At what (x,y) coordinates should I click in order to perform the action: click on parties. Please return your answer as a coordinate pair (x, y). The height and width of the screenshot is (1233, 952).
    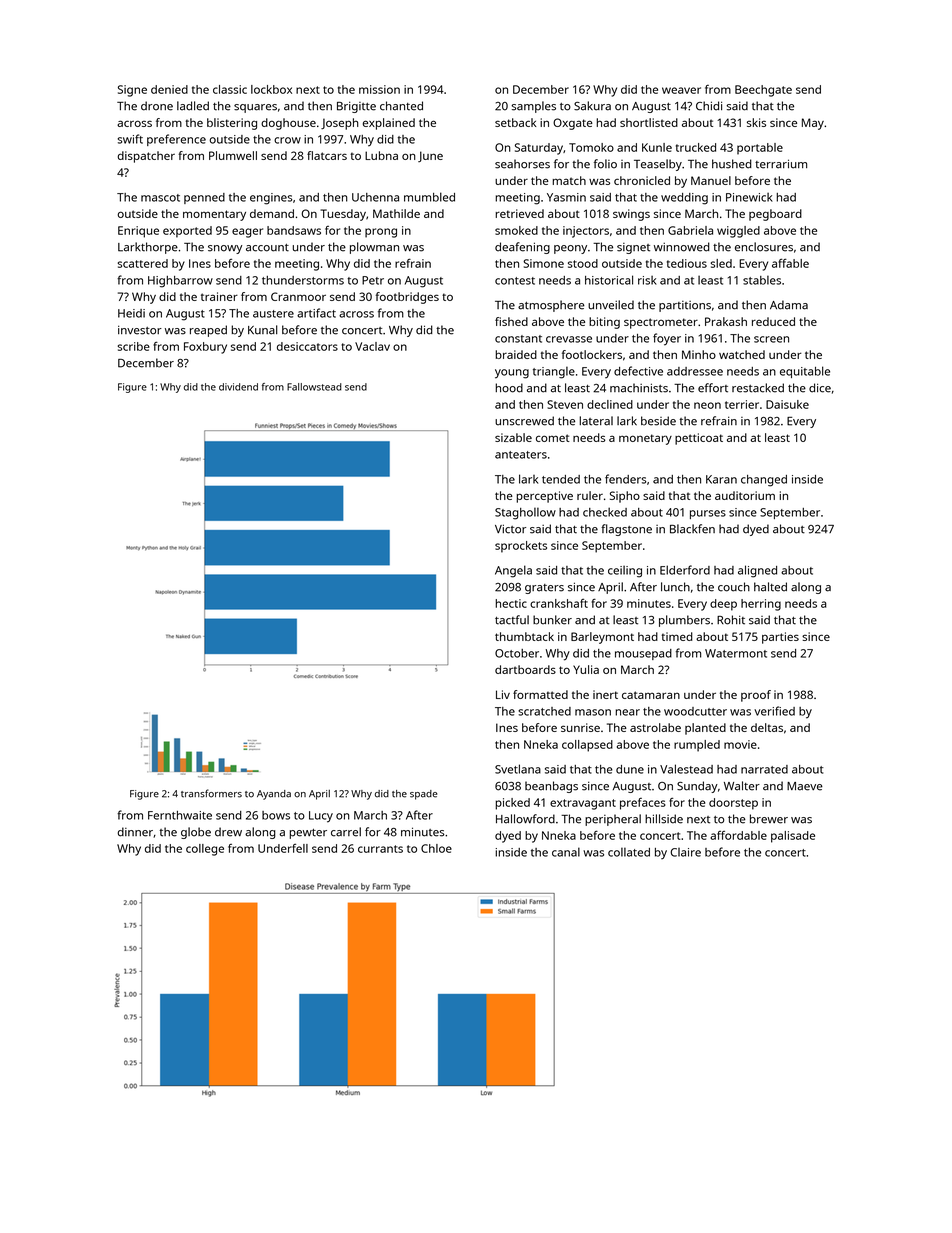
    Looking at the image, I should click on (780, 638).
